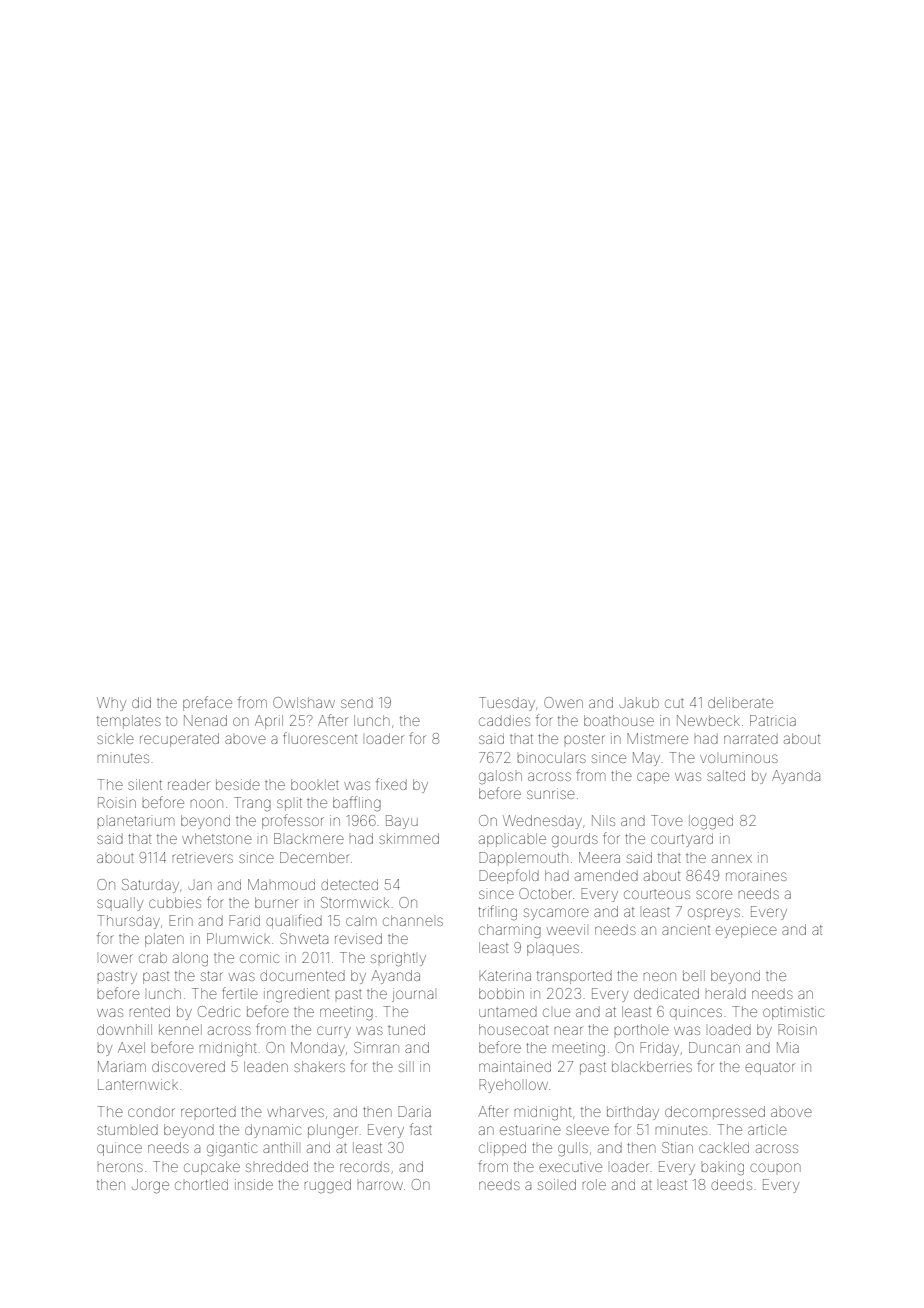 The image size is (924, 1308). I want to click on star, so click(212, 976).
